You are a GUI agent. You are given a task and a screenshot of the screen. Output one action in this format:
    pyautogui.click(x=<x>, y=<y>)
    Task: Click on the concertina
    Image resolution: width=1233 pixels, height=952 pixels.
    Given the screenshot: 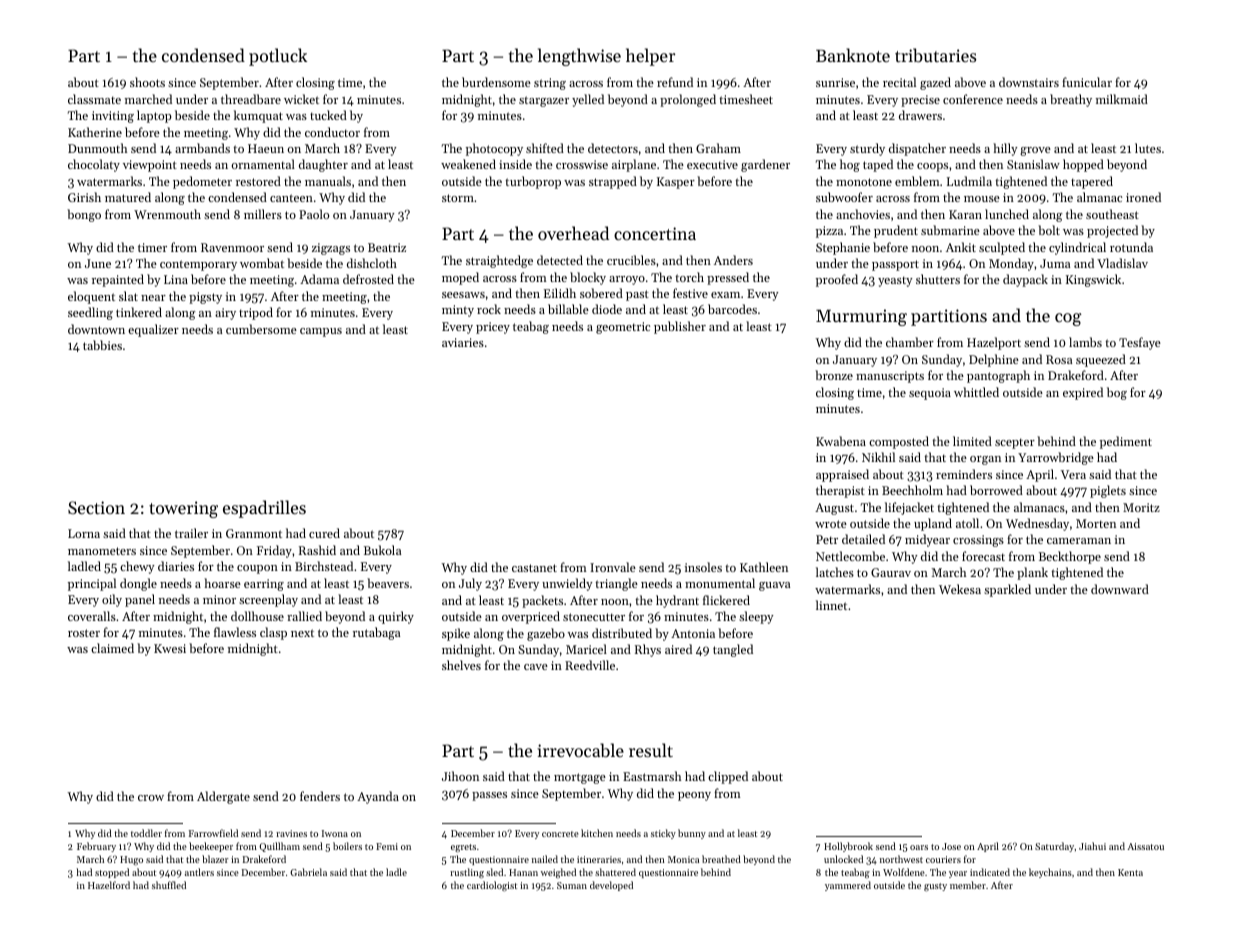 What is the action you would take?
    pyautogui.click(x=655, y=233)
